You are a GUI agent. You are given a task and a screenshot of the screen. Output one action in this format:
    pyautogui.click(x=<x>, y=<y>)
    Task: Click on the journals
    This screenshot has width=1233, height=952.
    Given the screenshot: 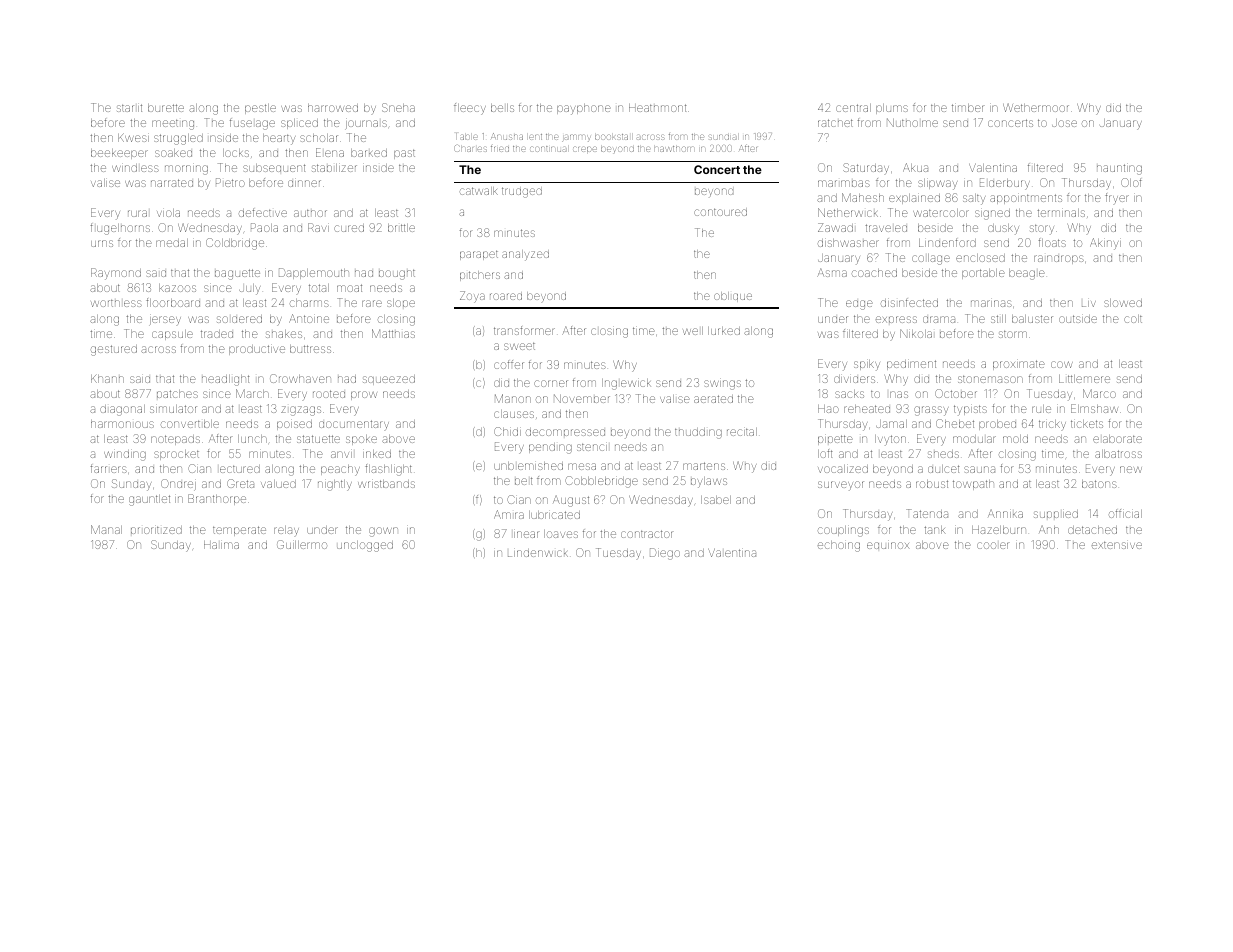 What is the action you would take?
    pyautogui.click(x=366, y=125)
